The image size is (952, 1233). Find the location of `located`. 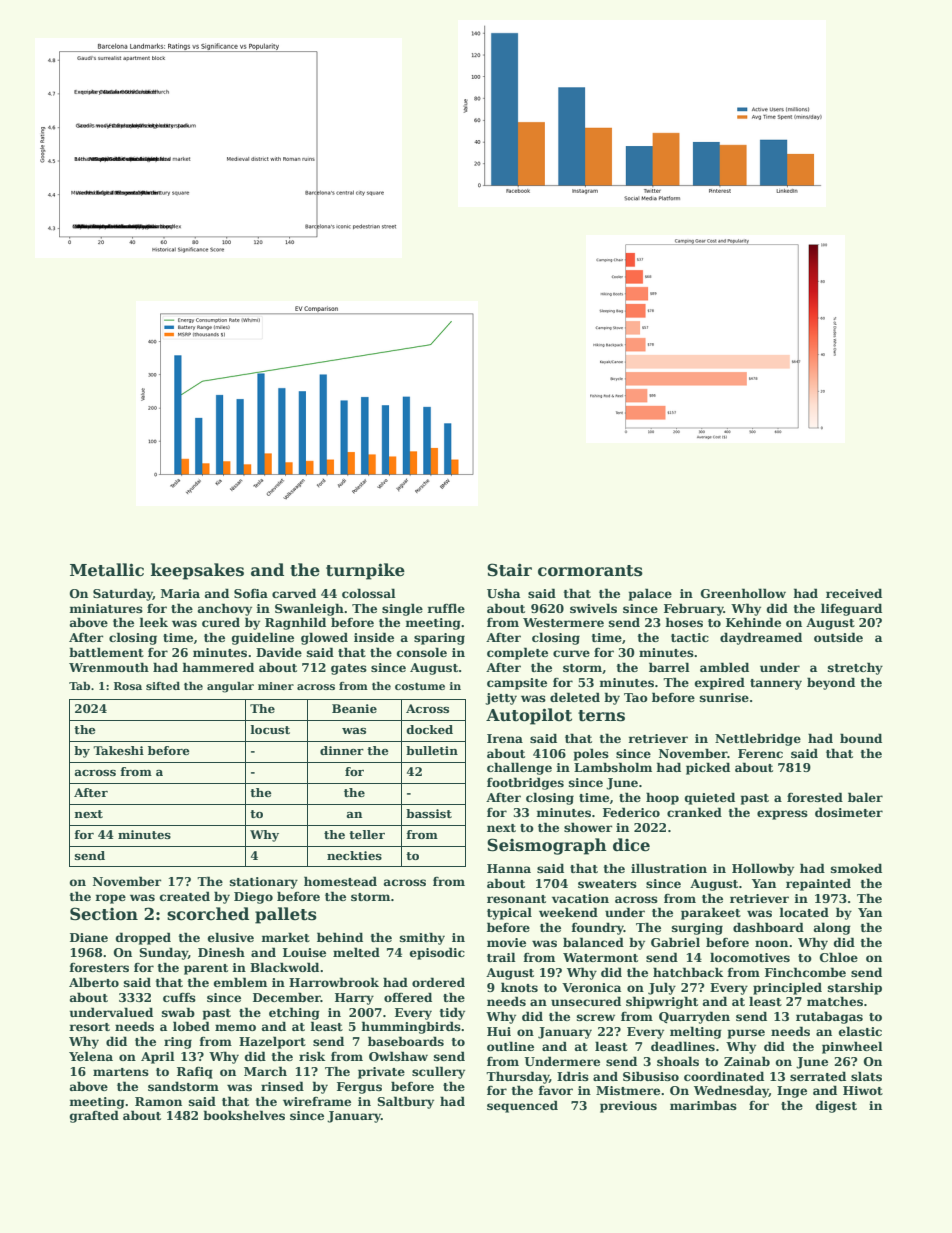

located is located at coordinates (804, 912).
